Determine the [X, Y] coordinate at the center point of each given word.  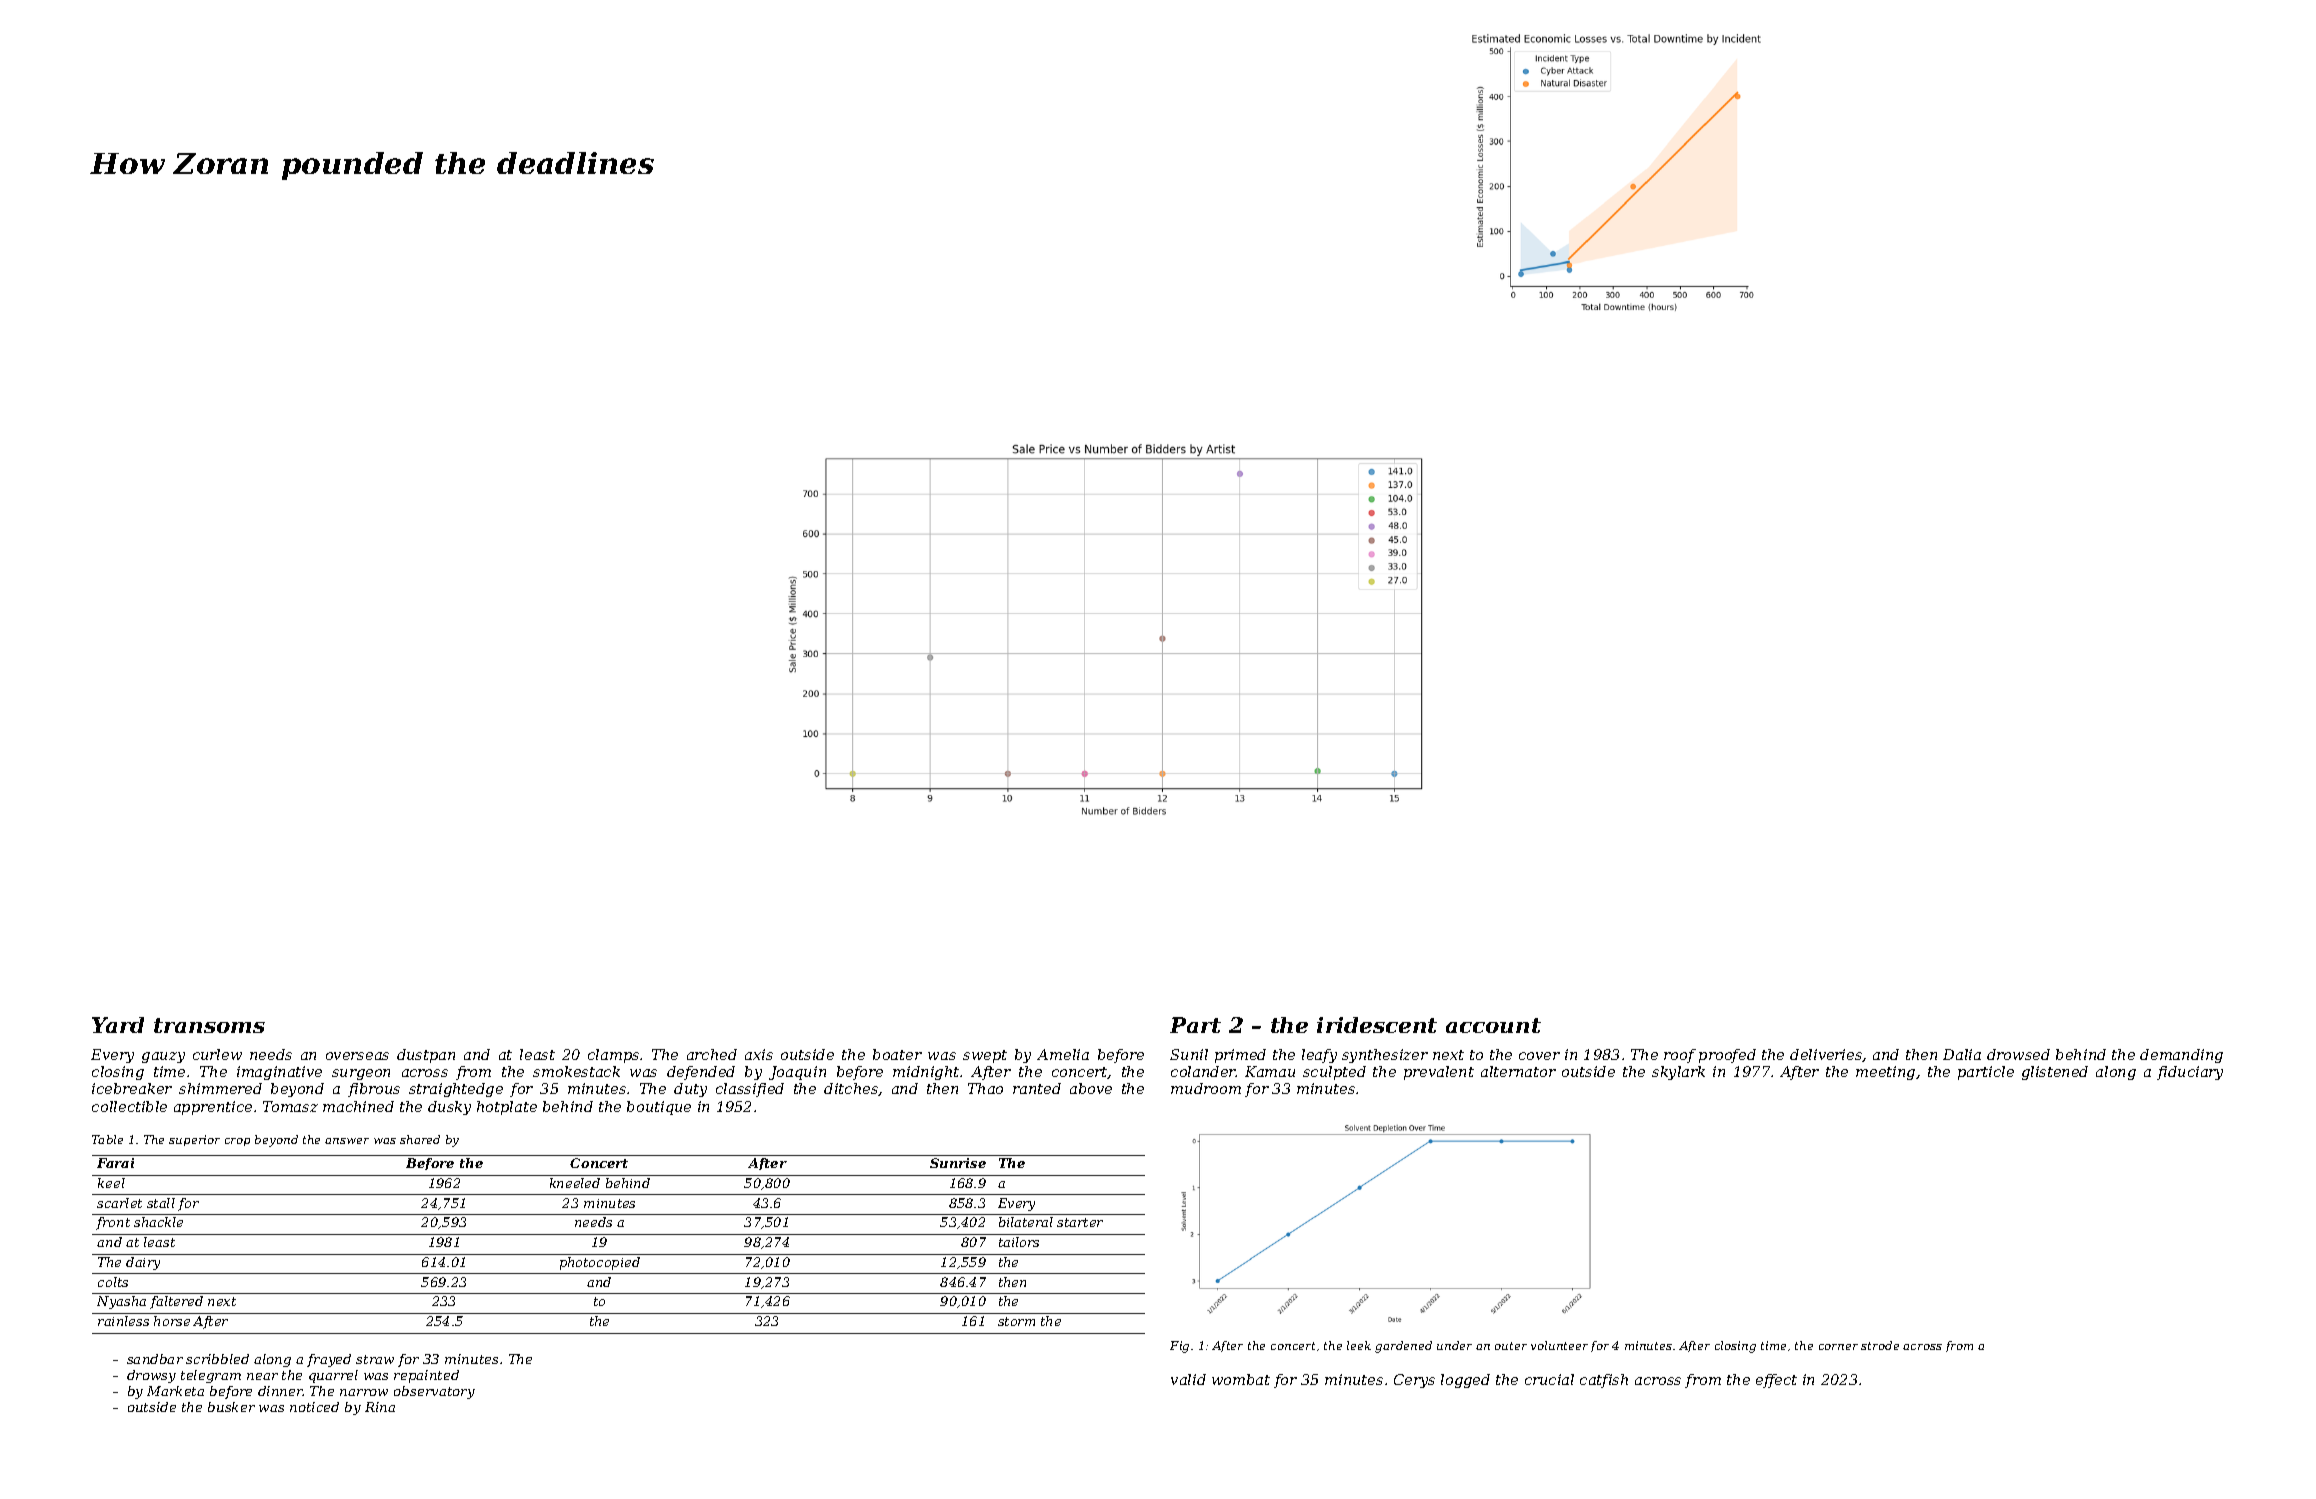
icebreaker [132, 1088]
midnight [926, 1073]
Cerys [1414, 1381]
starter [1080, 1222]
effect [1776, 1381]
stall [161, 1203]
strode [1880, 1345]
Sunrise [958, 1163]
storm [1016, 1321]
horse [172, 1321]
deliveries [1826, 1055]
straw [375, 1359]
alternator [1518, 1071]
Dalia [1962, 1054]
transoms [209, 1025]
